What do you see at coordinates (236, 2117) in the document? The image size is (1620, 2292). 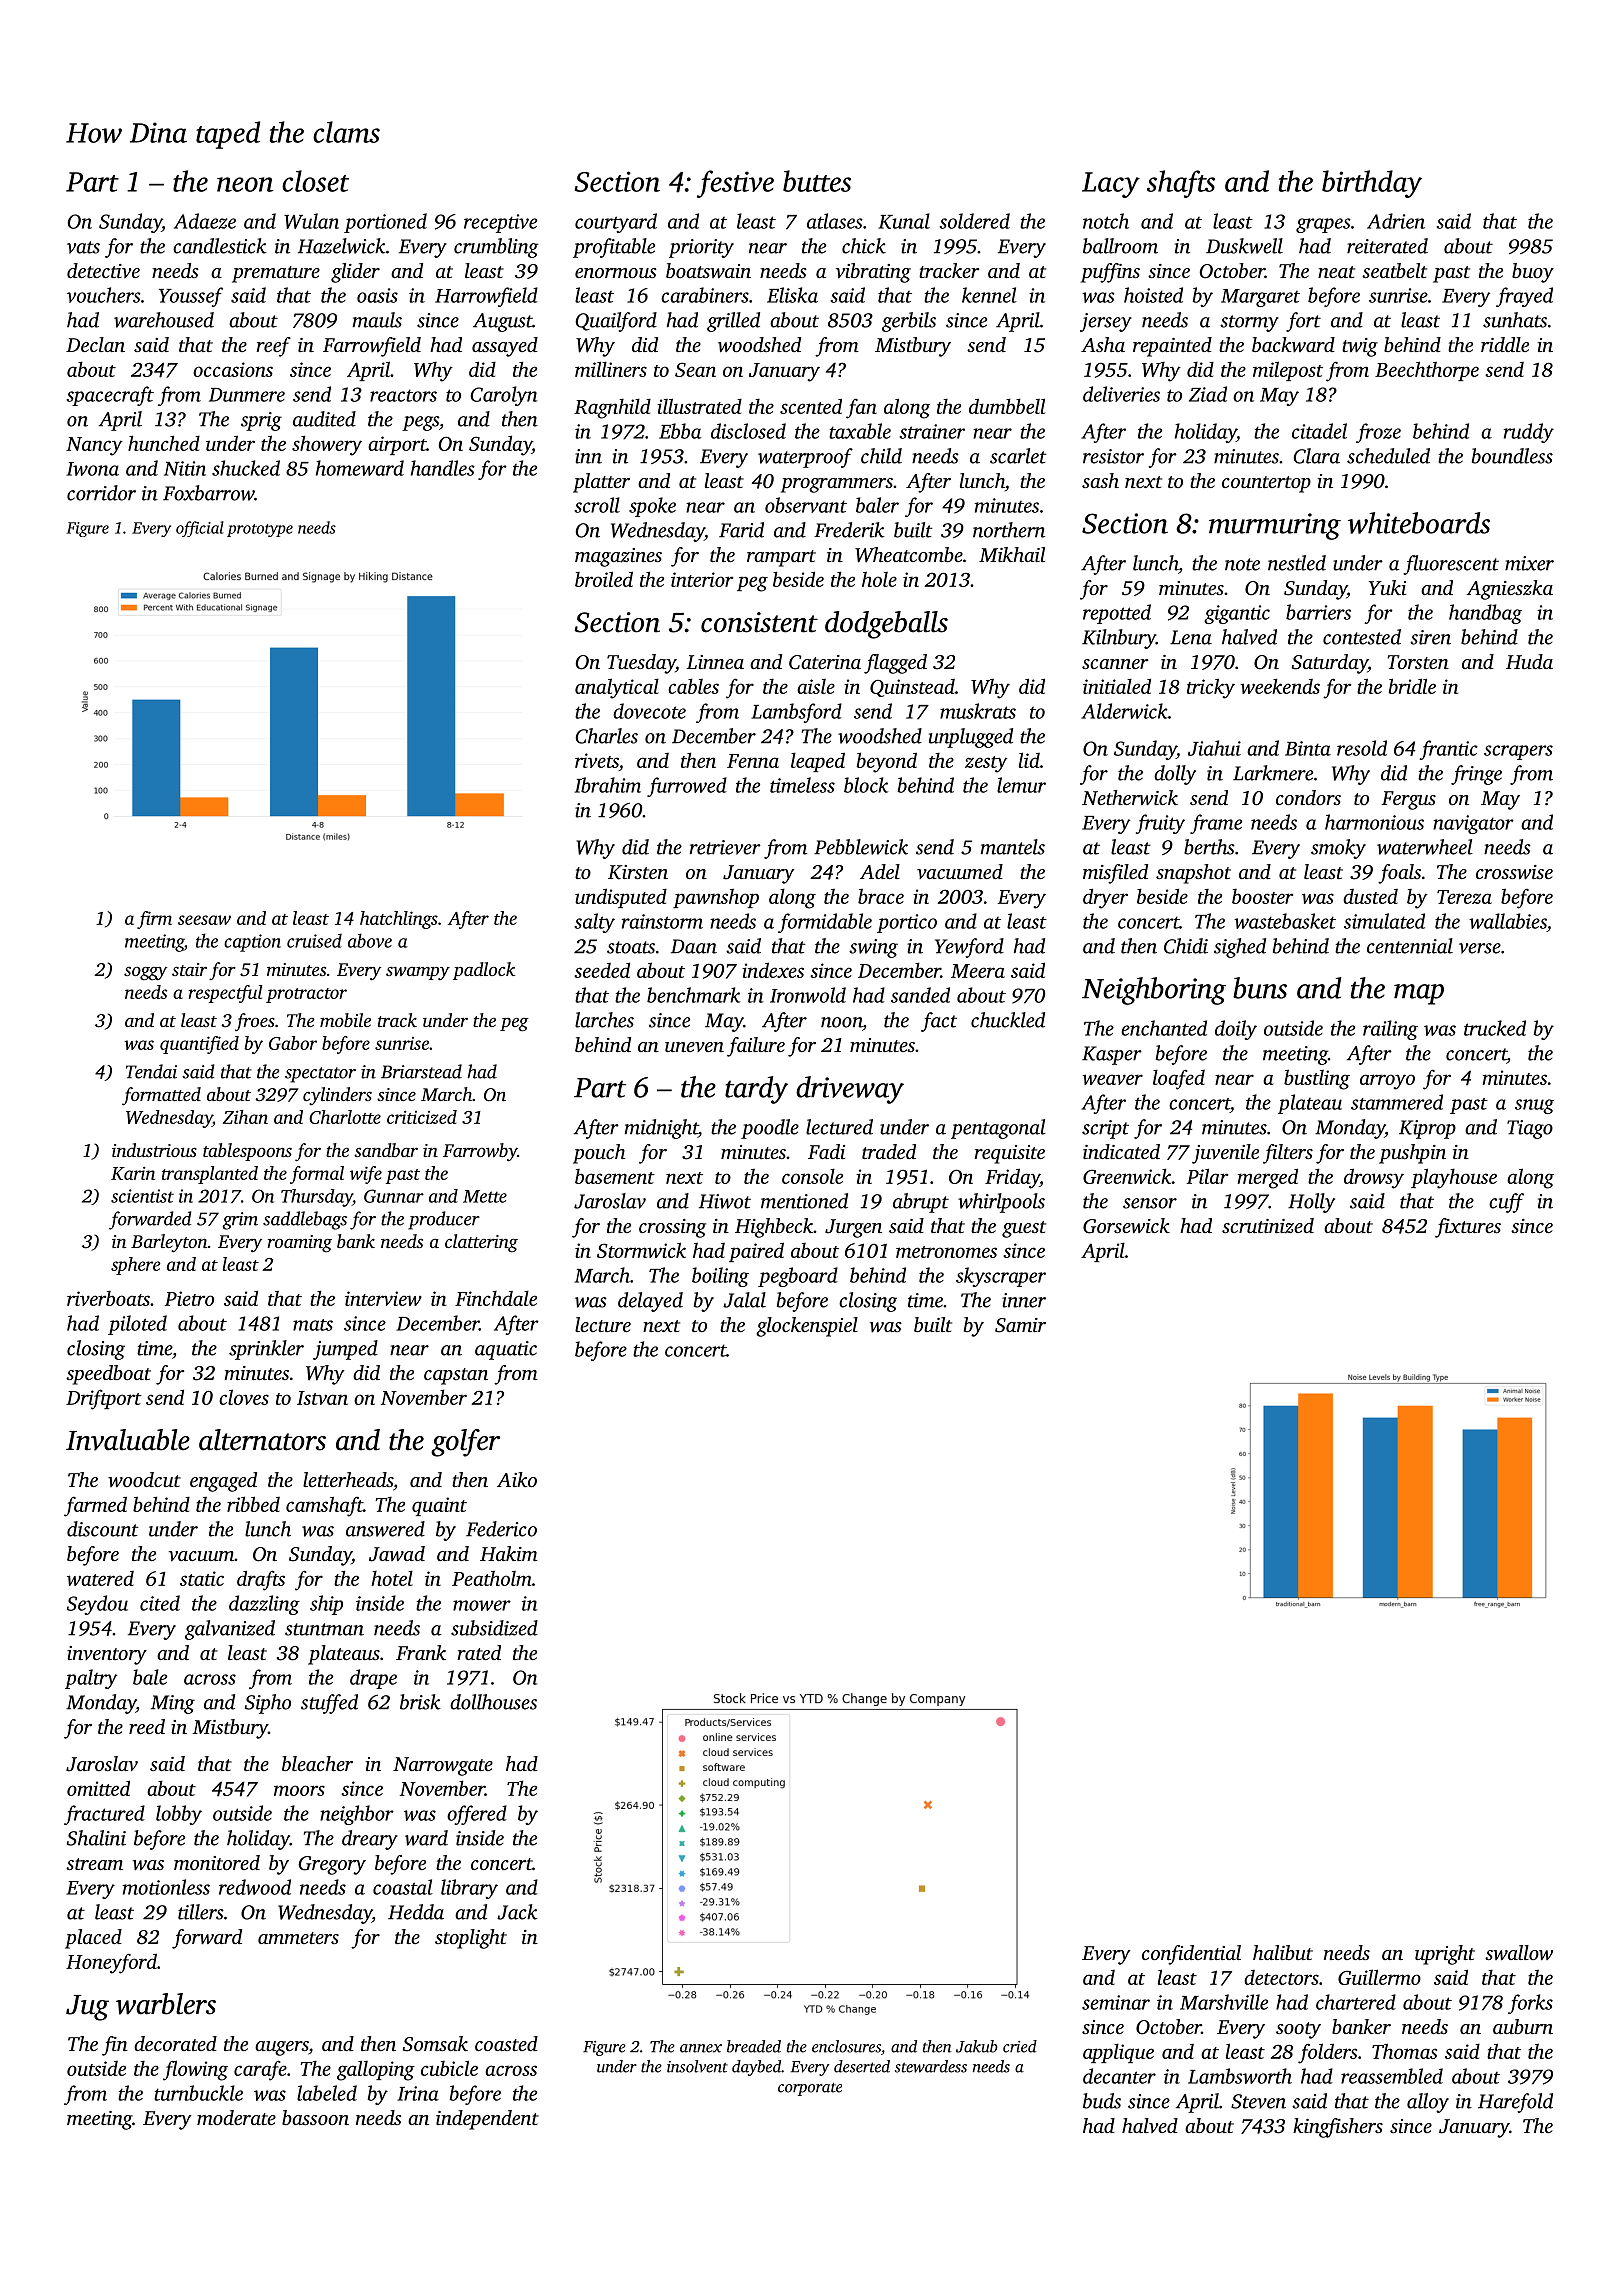 I see `moderate` at bounding box center [236, 2117].
